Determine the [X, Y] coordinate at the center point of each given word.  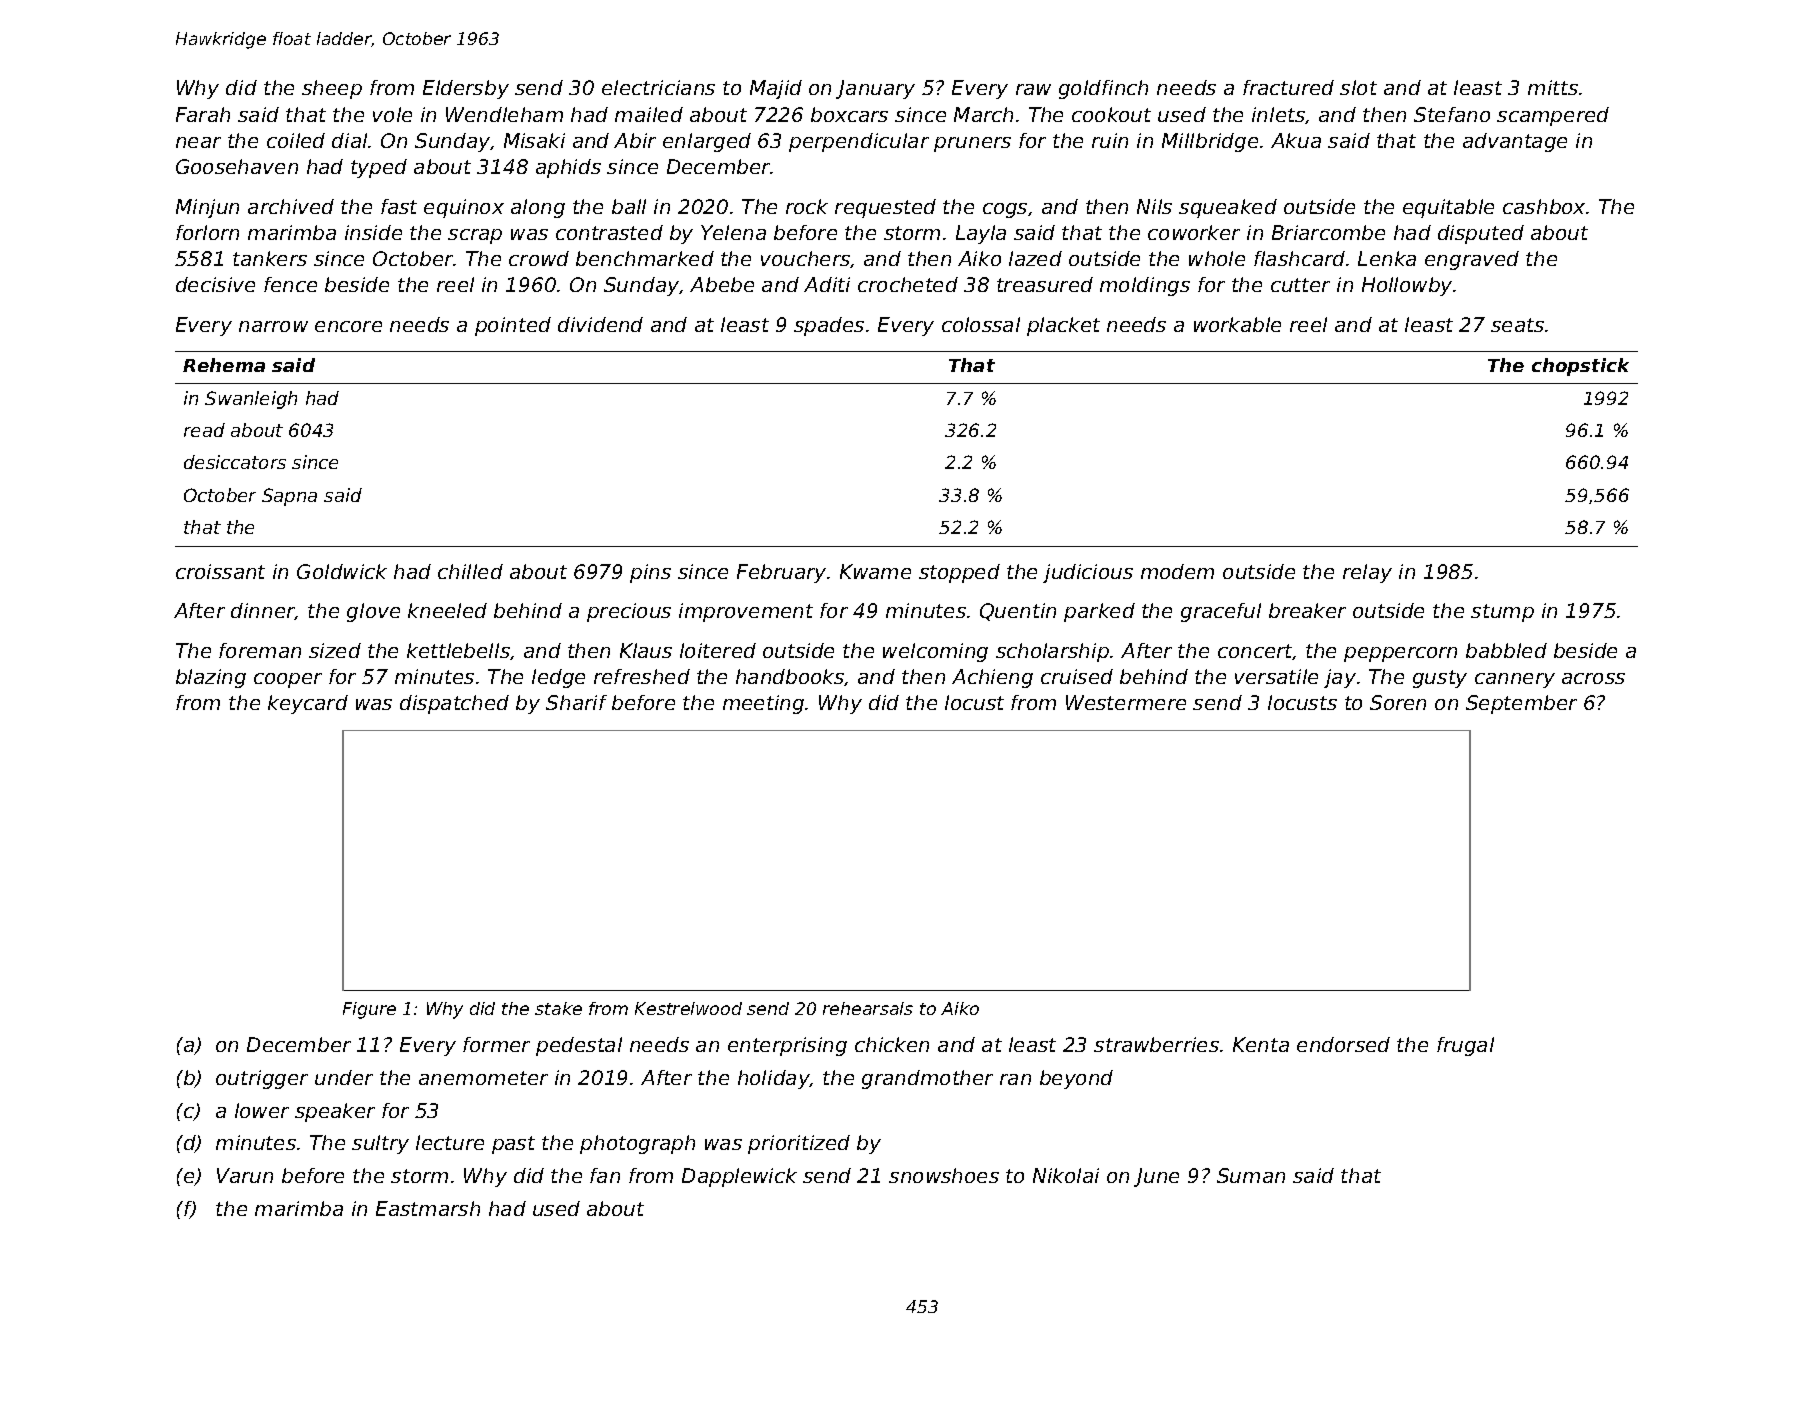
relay [1367, 573]
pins [650, 573]
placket [1063, 326]
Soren [1398, 702]
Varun [245, 1175]
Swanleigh [251, 400]
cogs [1005, 210]
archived [291, 206]
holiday [774, 1079]
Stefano [1452, 114]
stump [1502, 613]
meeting [763, 704]
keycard [308, 704]
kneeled [447, 610]
